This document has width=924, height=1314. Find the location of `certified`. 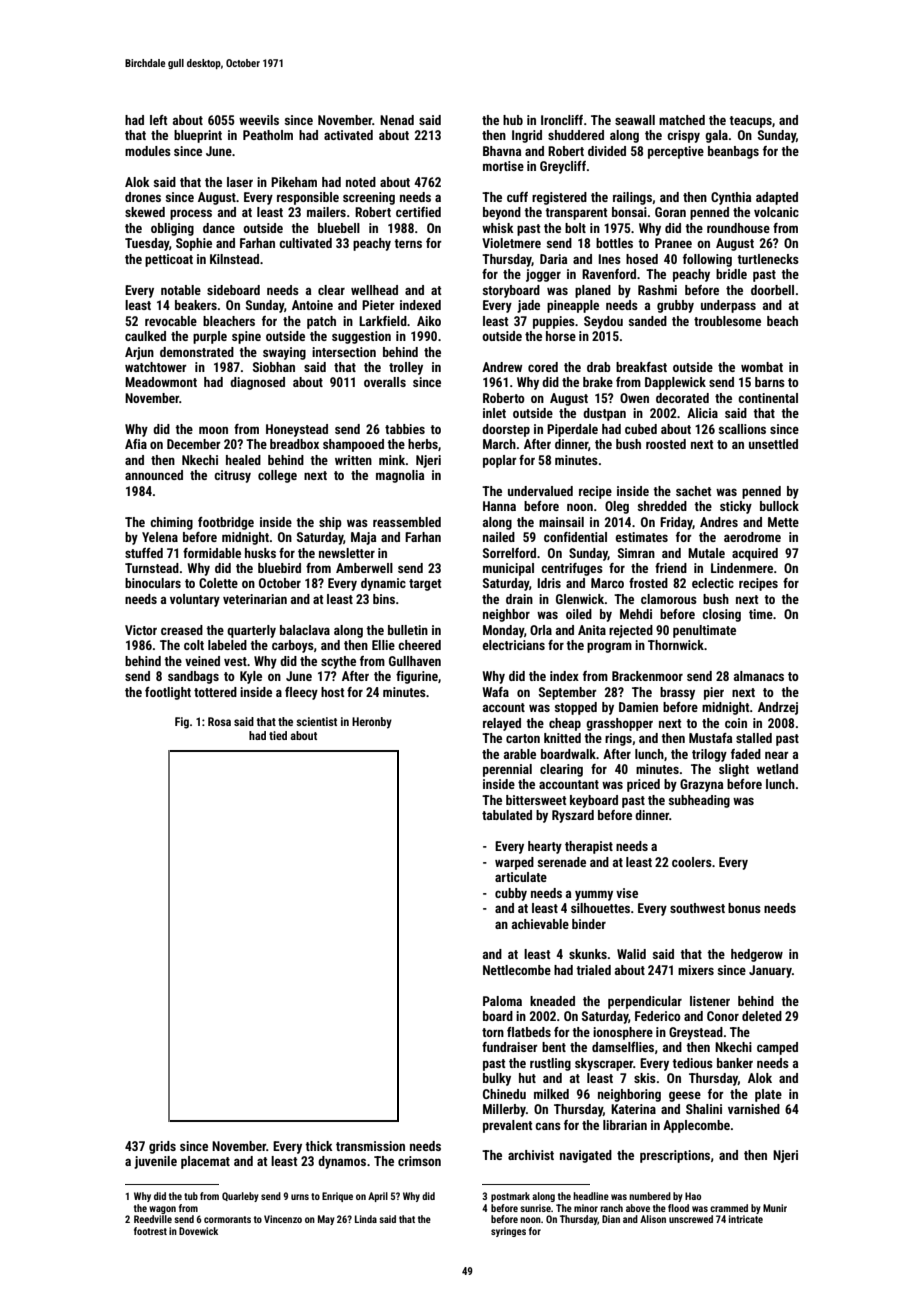

certified is located at coordinates (418, 212).
